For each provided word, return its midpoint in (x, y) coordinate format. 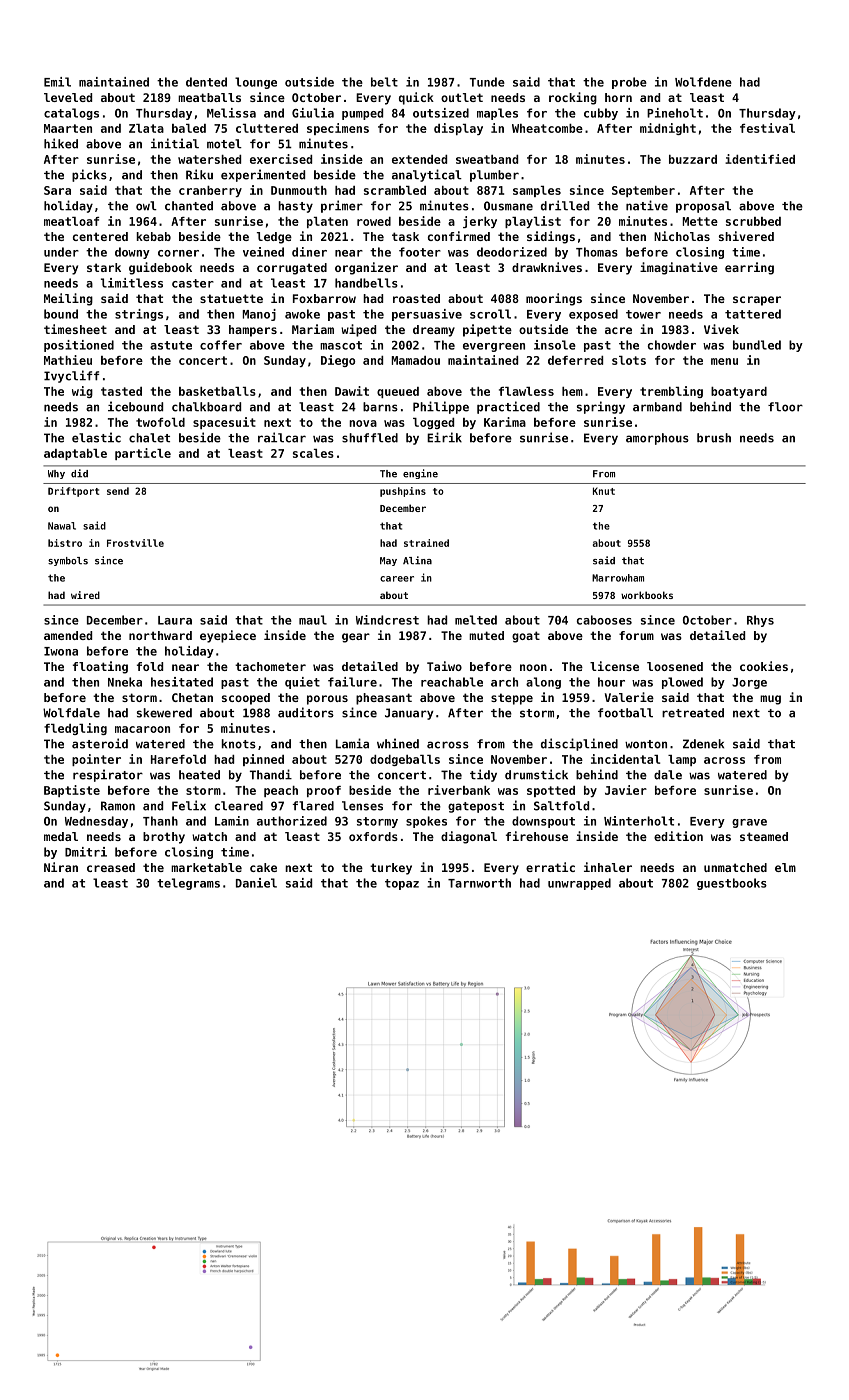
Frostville (135, 543)
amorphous (657, 439)
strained (426, 543)
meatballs (209, 97)
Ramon (118, 806)
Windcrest (387, 620)
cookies (764, 666)
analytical (427, 175)
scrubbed (753, 221)
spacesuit (224, 423)
